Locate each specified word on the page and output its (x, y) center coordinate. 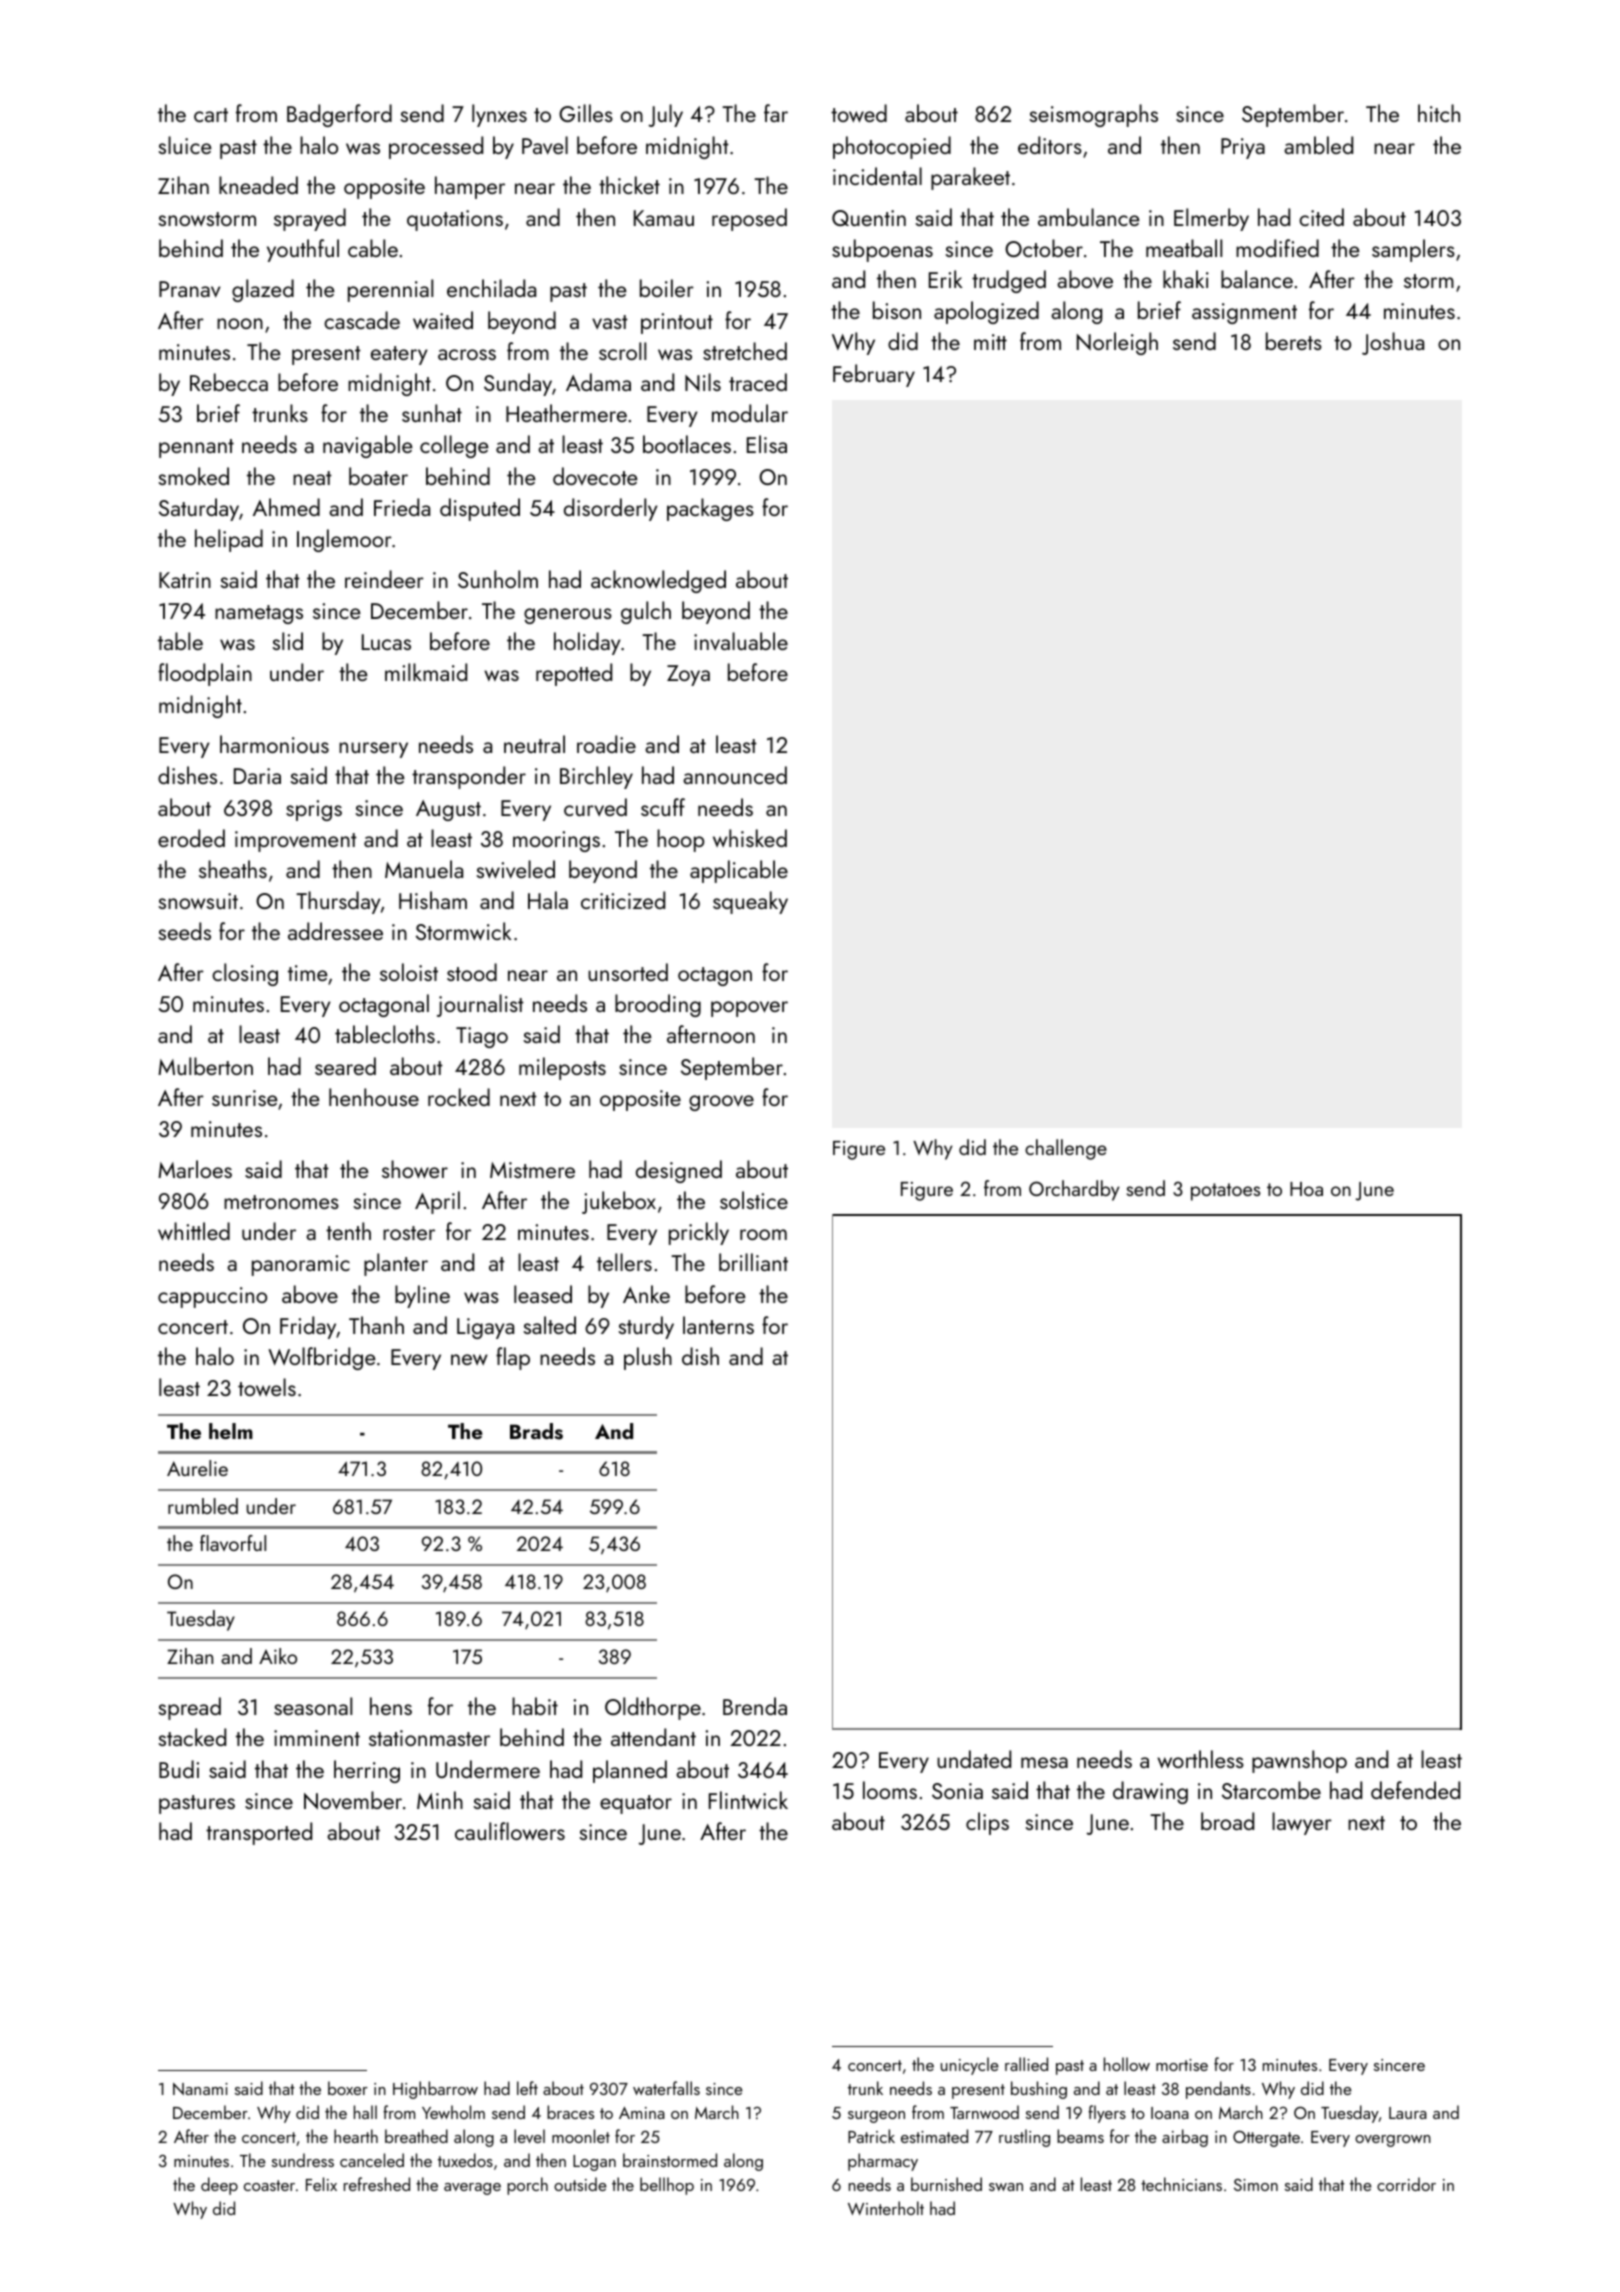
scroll (622, 351)
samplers (1413, 250)
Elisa (767, 444)
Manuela (424, 869)
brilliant (753, 1262)
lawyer (1302, 1823)
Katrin (185, 580)
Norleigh (1117, 343)
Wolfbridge (322, 1358)
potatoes (1225, 1192)
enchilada (491, 288)
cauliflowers (510, 1831)
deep (219, 2186)
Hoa (1306, 1189)
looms (890, 1790)
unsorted (628, 972)
